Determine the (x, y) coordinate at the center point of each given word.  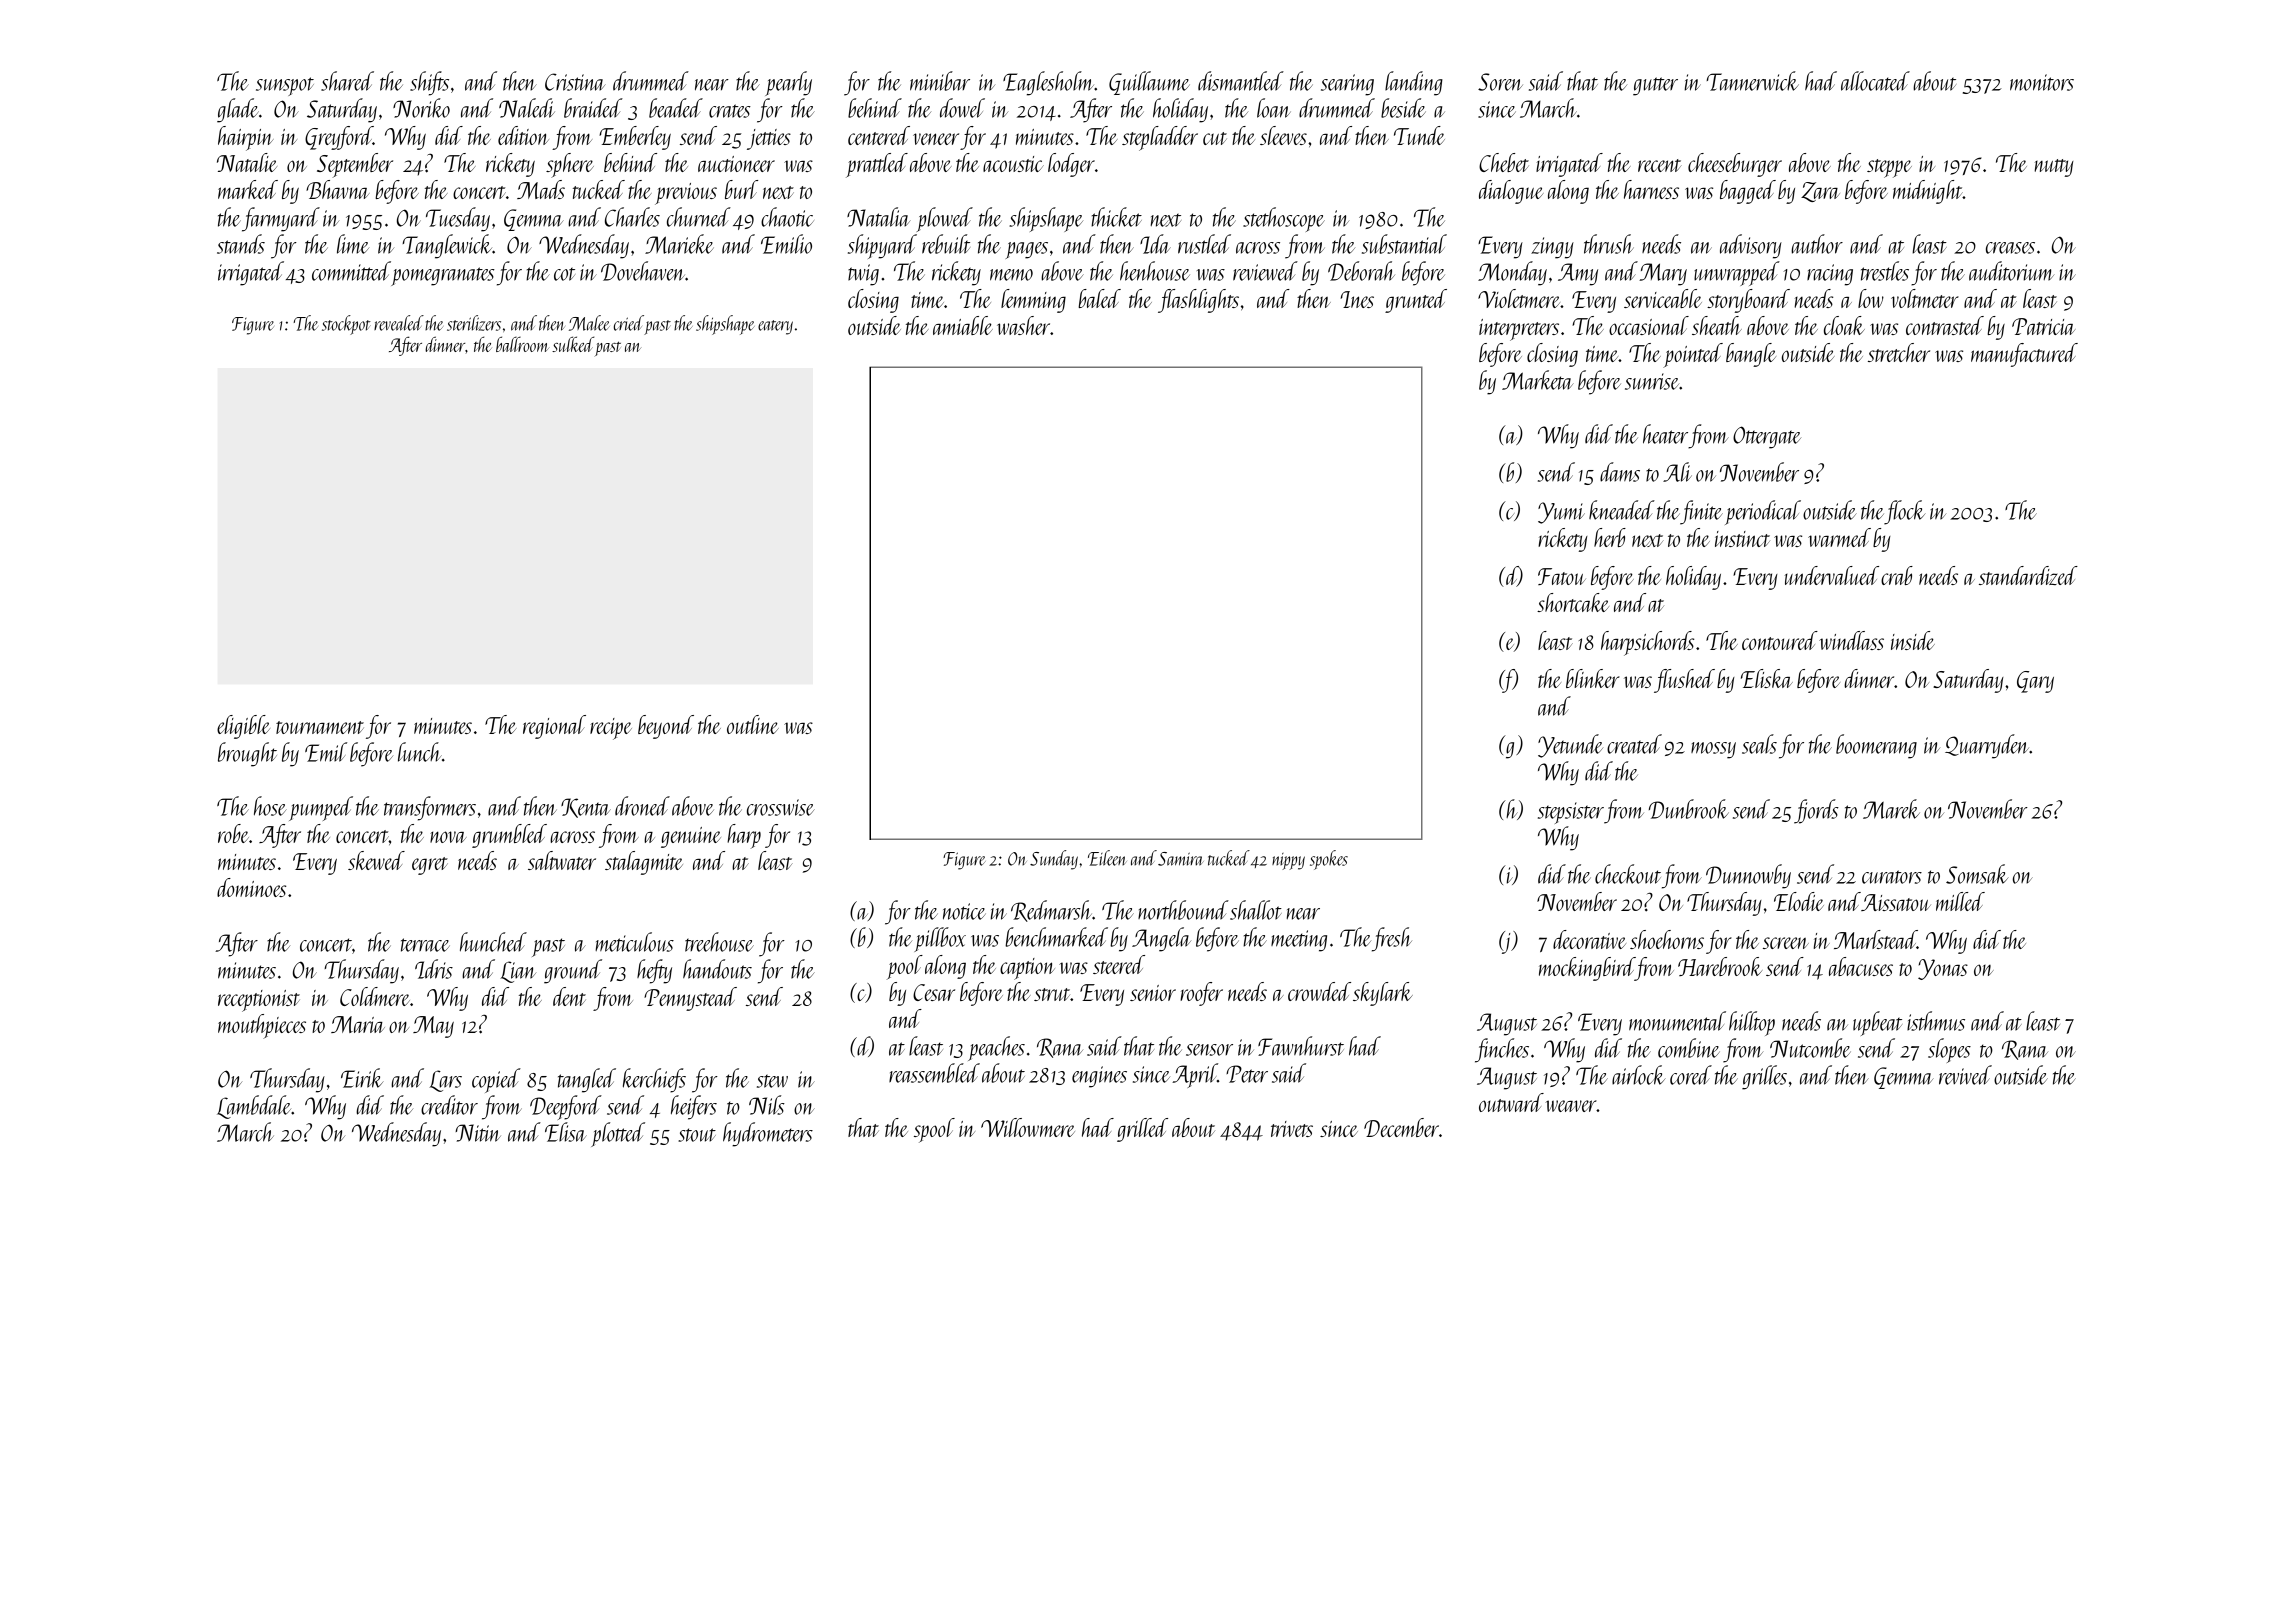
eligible (243, 727)
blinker (1593, 678)
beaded (676, 108)
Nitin (478, 1133)
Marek (1891, 809)
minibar (940, 81)
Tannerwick (1752, 81)
